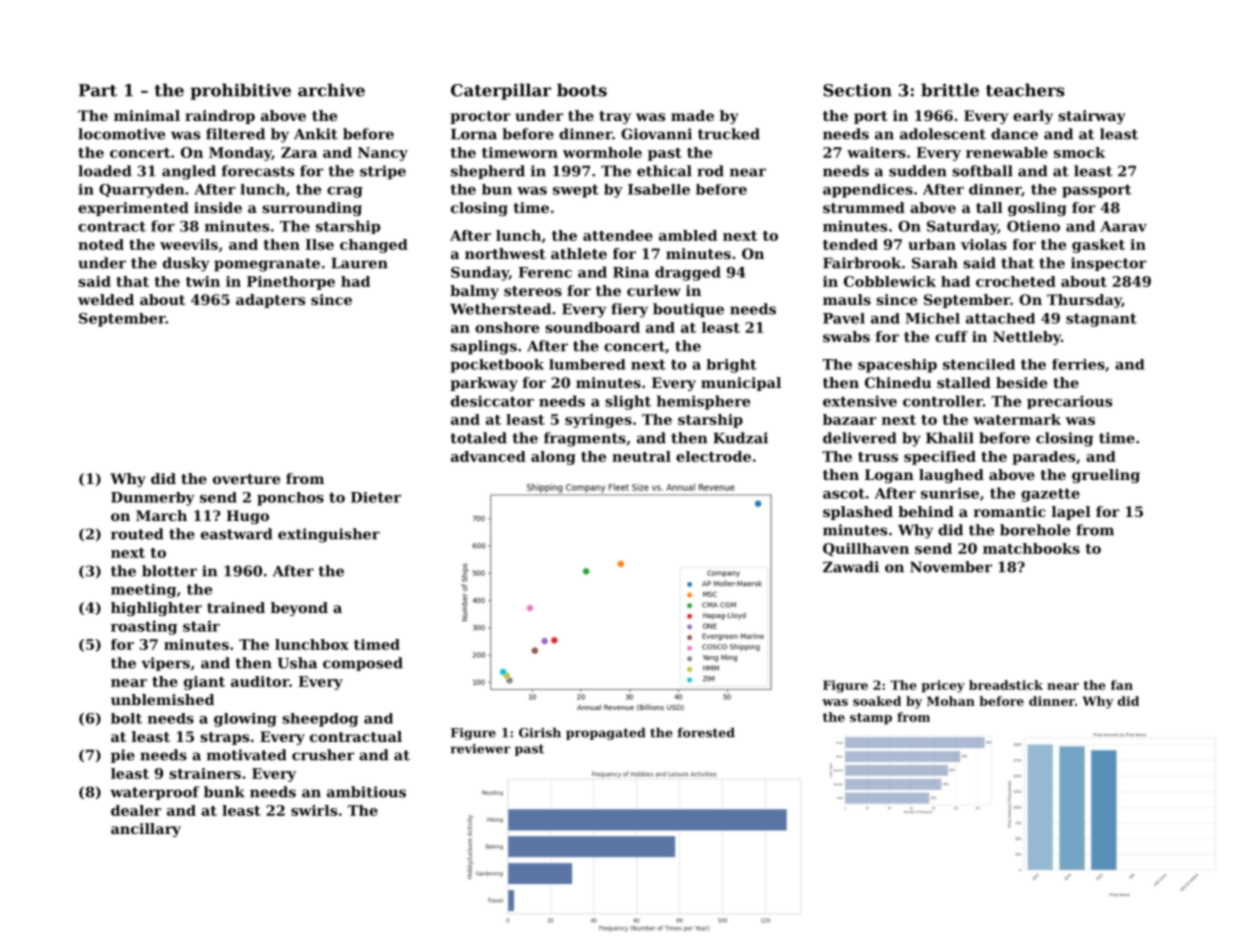 This screenshot has width=1233, height=952. I want to click on stenciled, so click(979, 364).
